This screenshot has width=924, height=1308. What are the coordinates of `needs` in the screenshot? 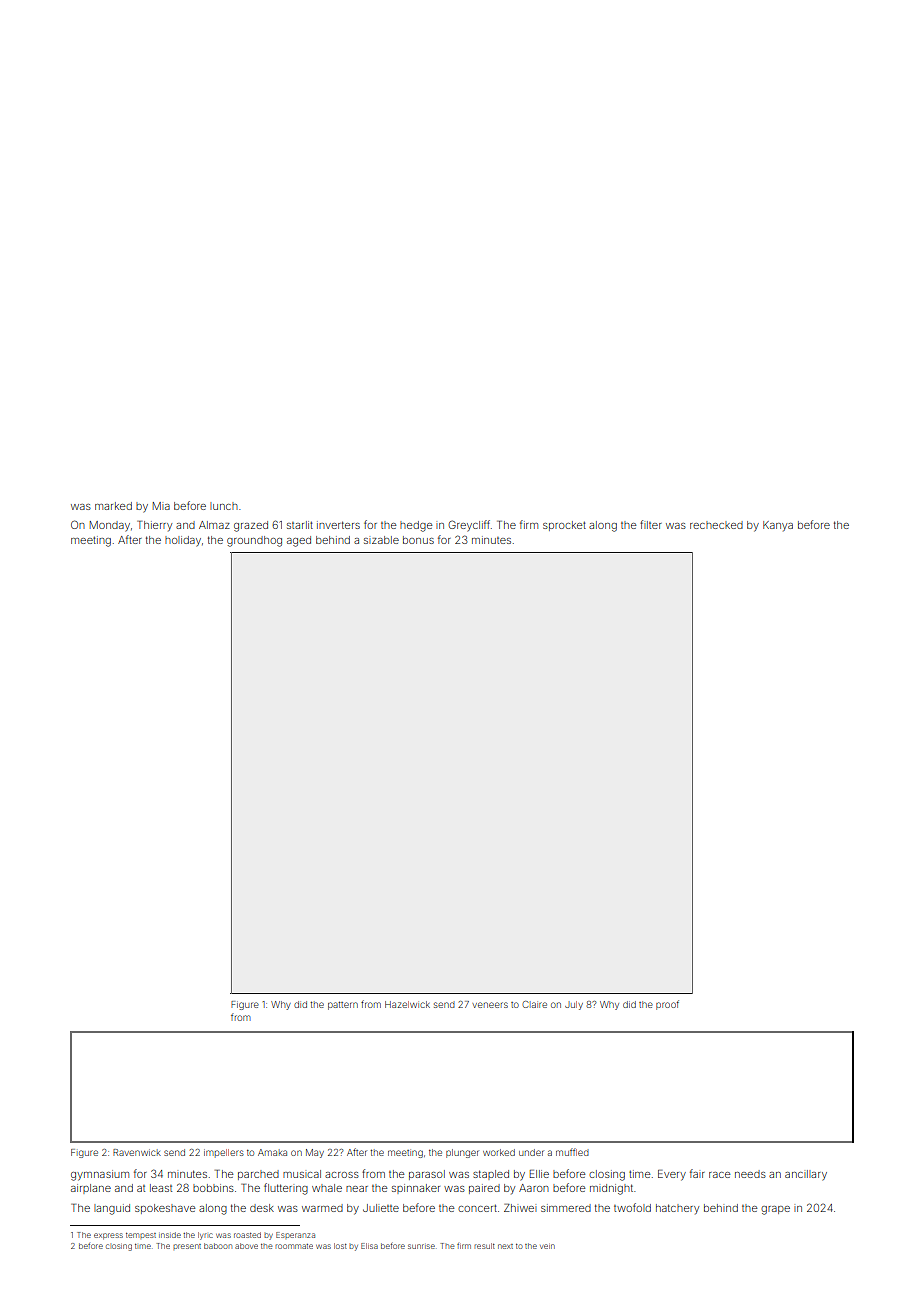 It's located at (750, 1174).
